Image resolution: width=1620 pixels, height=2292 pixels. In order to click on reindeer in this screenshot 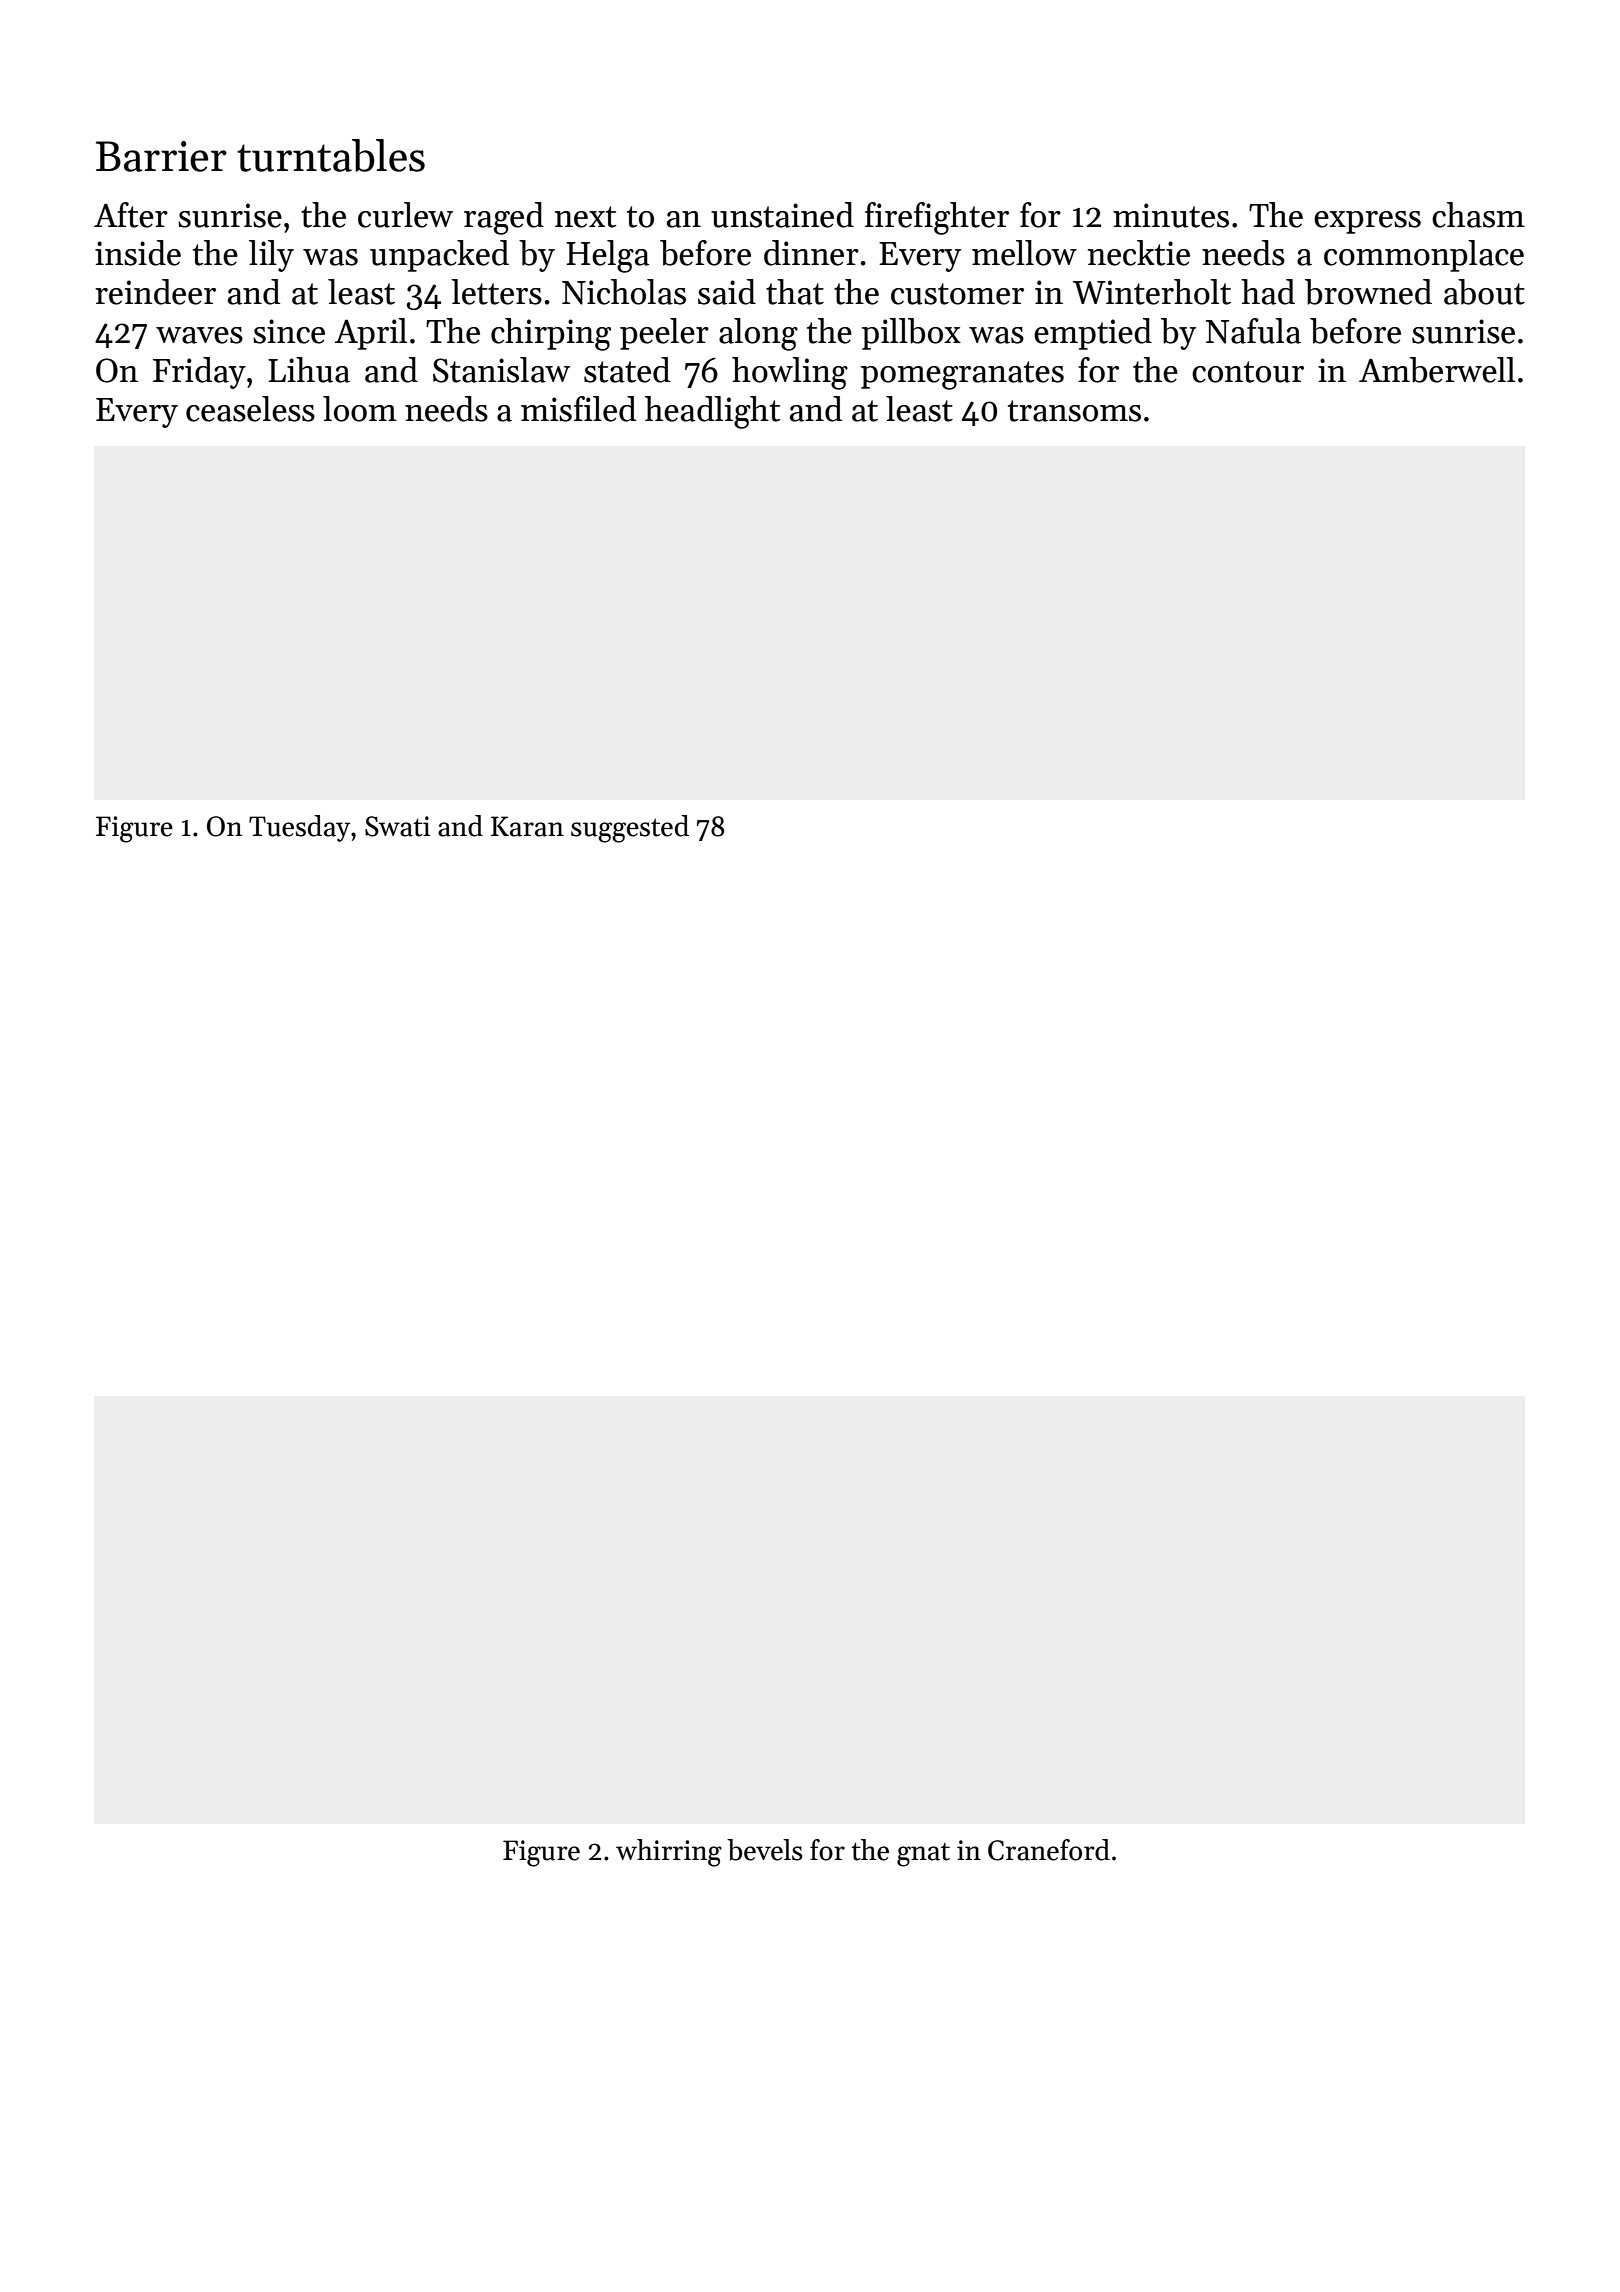, I will do `click(155, 292)`.
